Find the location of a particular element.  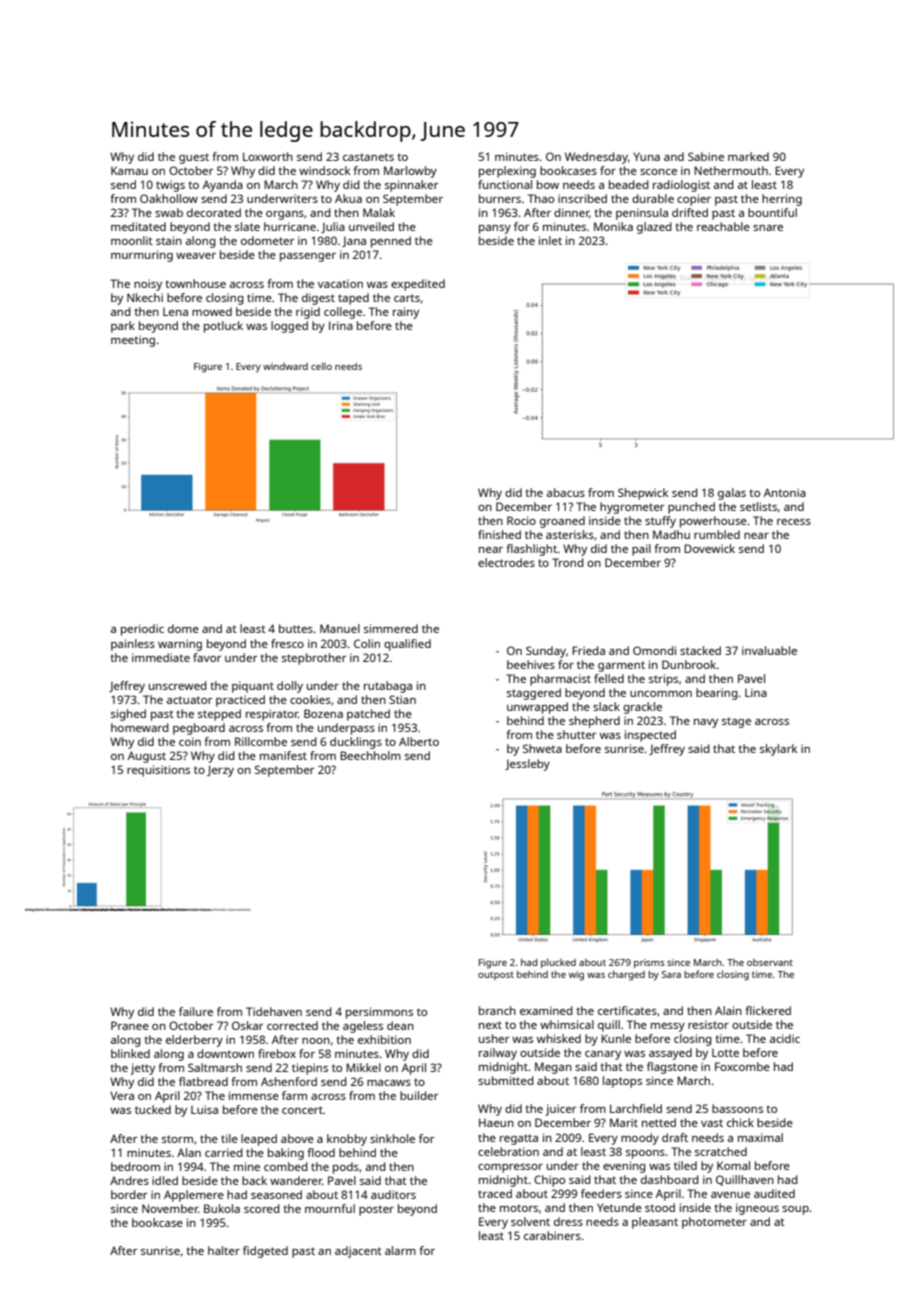

photometer is located at coordinates (714, 1223).
